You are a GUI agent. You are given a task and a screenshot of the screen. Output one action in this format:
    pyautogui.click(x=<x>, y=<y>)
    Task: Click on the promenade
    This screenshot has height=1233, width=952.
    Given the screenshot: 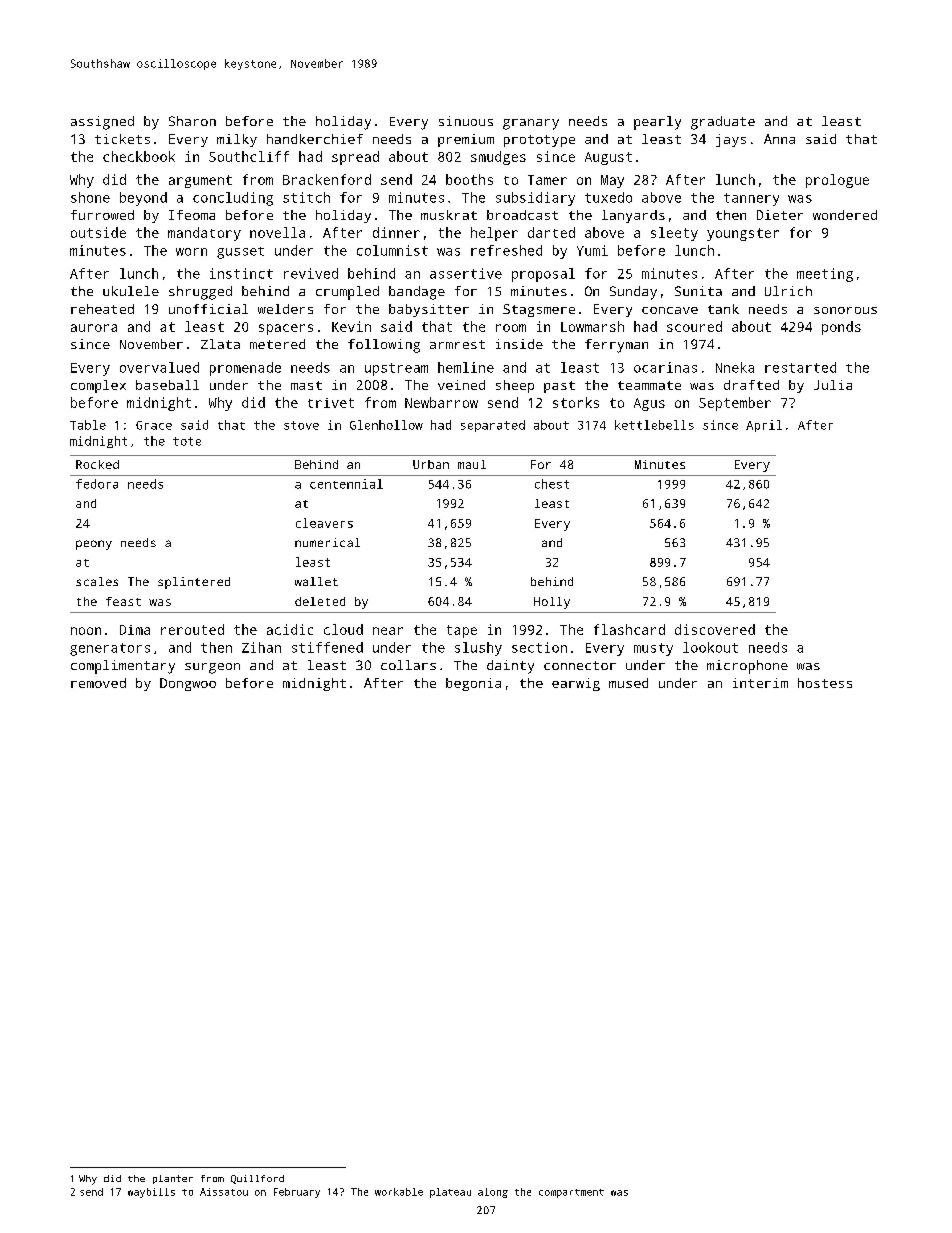 What is the action you would take?
    pyautogui.click(x=245, y=369)
